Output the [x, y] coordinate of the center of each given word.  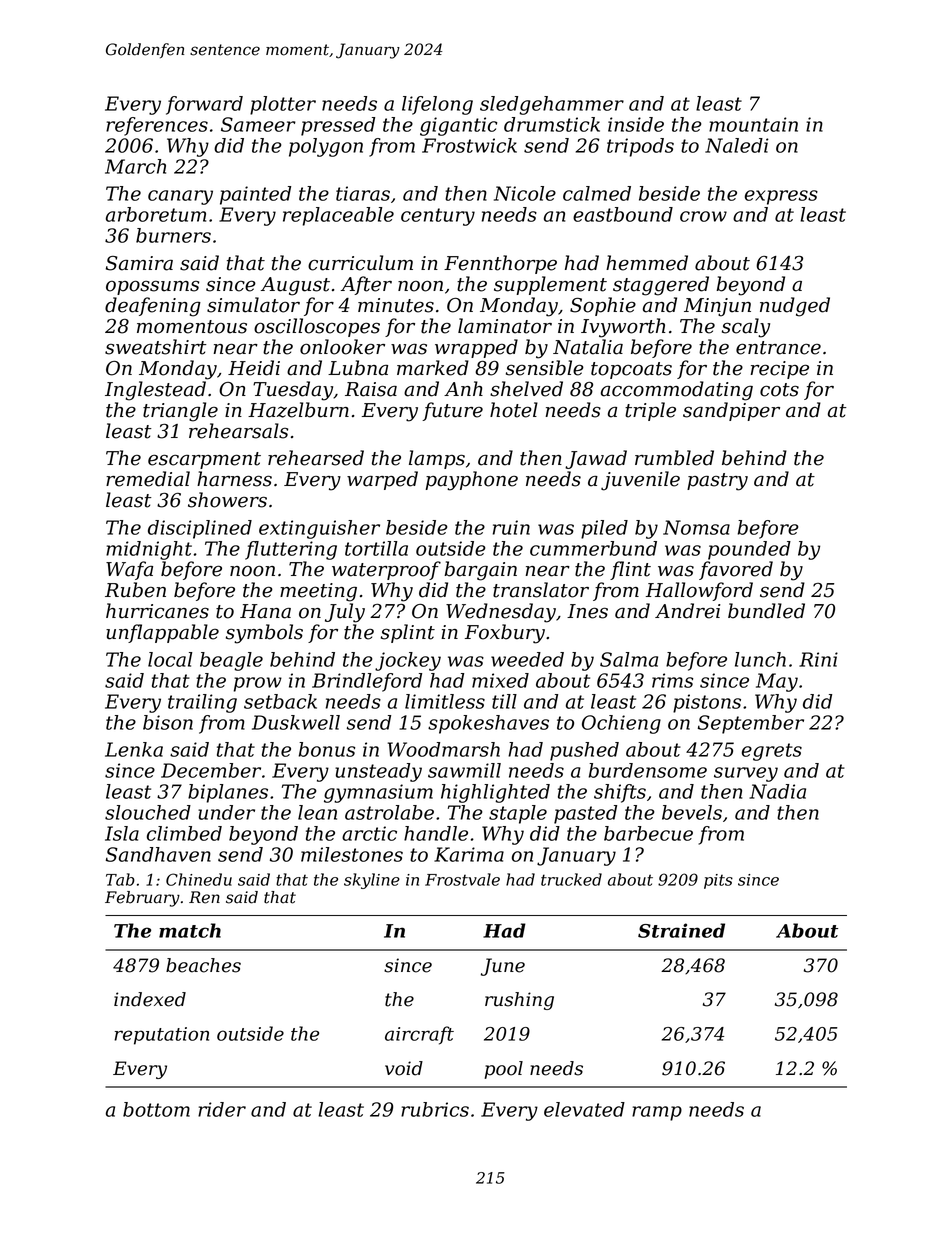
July [345, 613]
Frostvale [462, 879]
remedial [148, 479]
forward [204, 105]
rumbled [674, 458]
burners [173, 235]
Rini [818, 659]
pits [718, 881]
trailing [202, 703]
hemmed [647, 263]
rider [222, 1109]
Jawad [596, 459]
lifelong [437, 105]
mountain [753, 124]
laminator [505, 326]
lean [317, 812]
